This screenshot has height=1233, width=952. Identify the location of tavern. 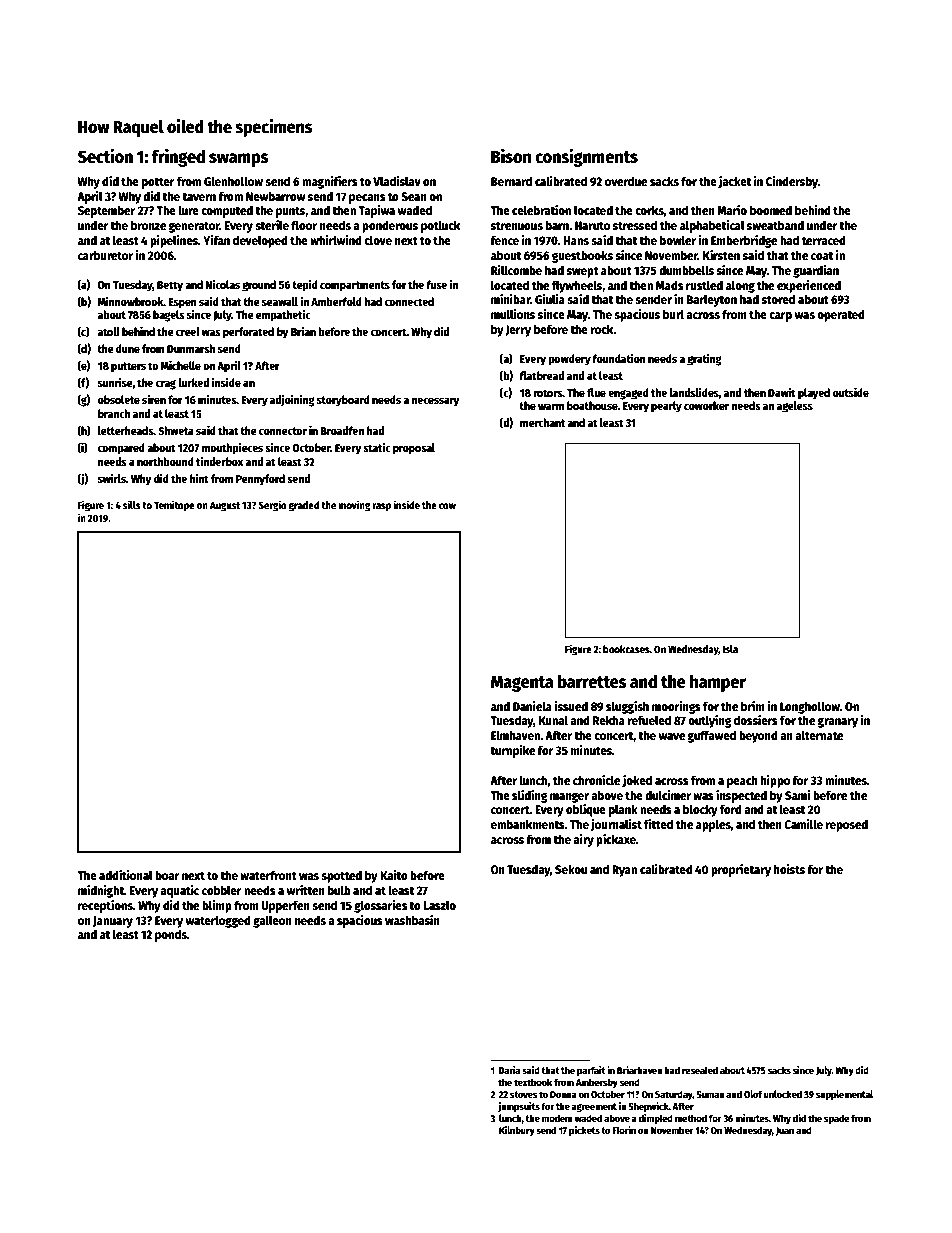
(199, 197).
